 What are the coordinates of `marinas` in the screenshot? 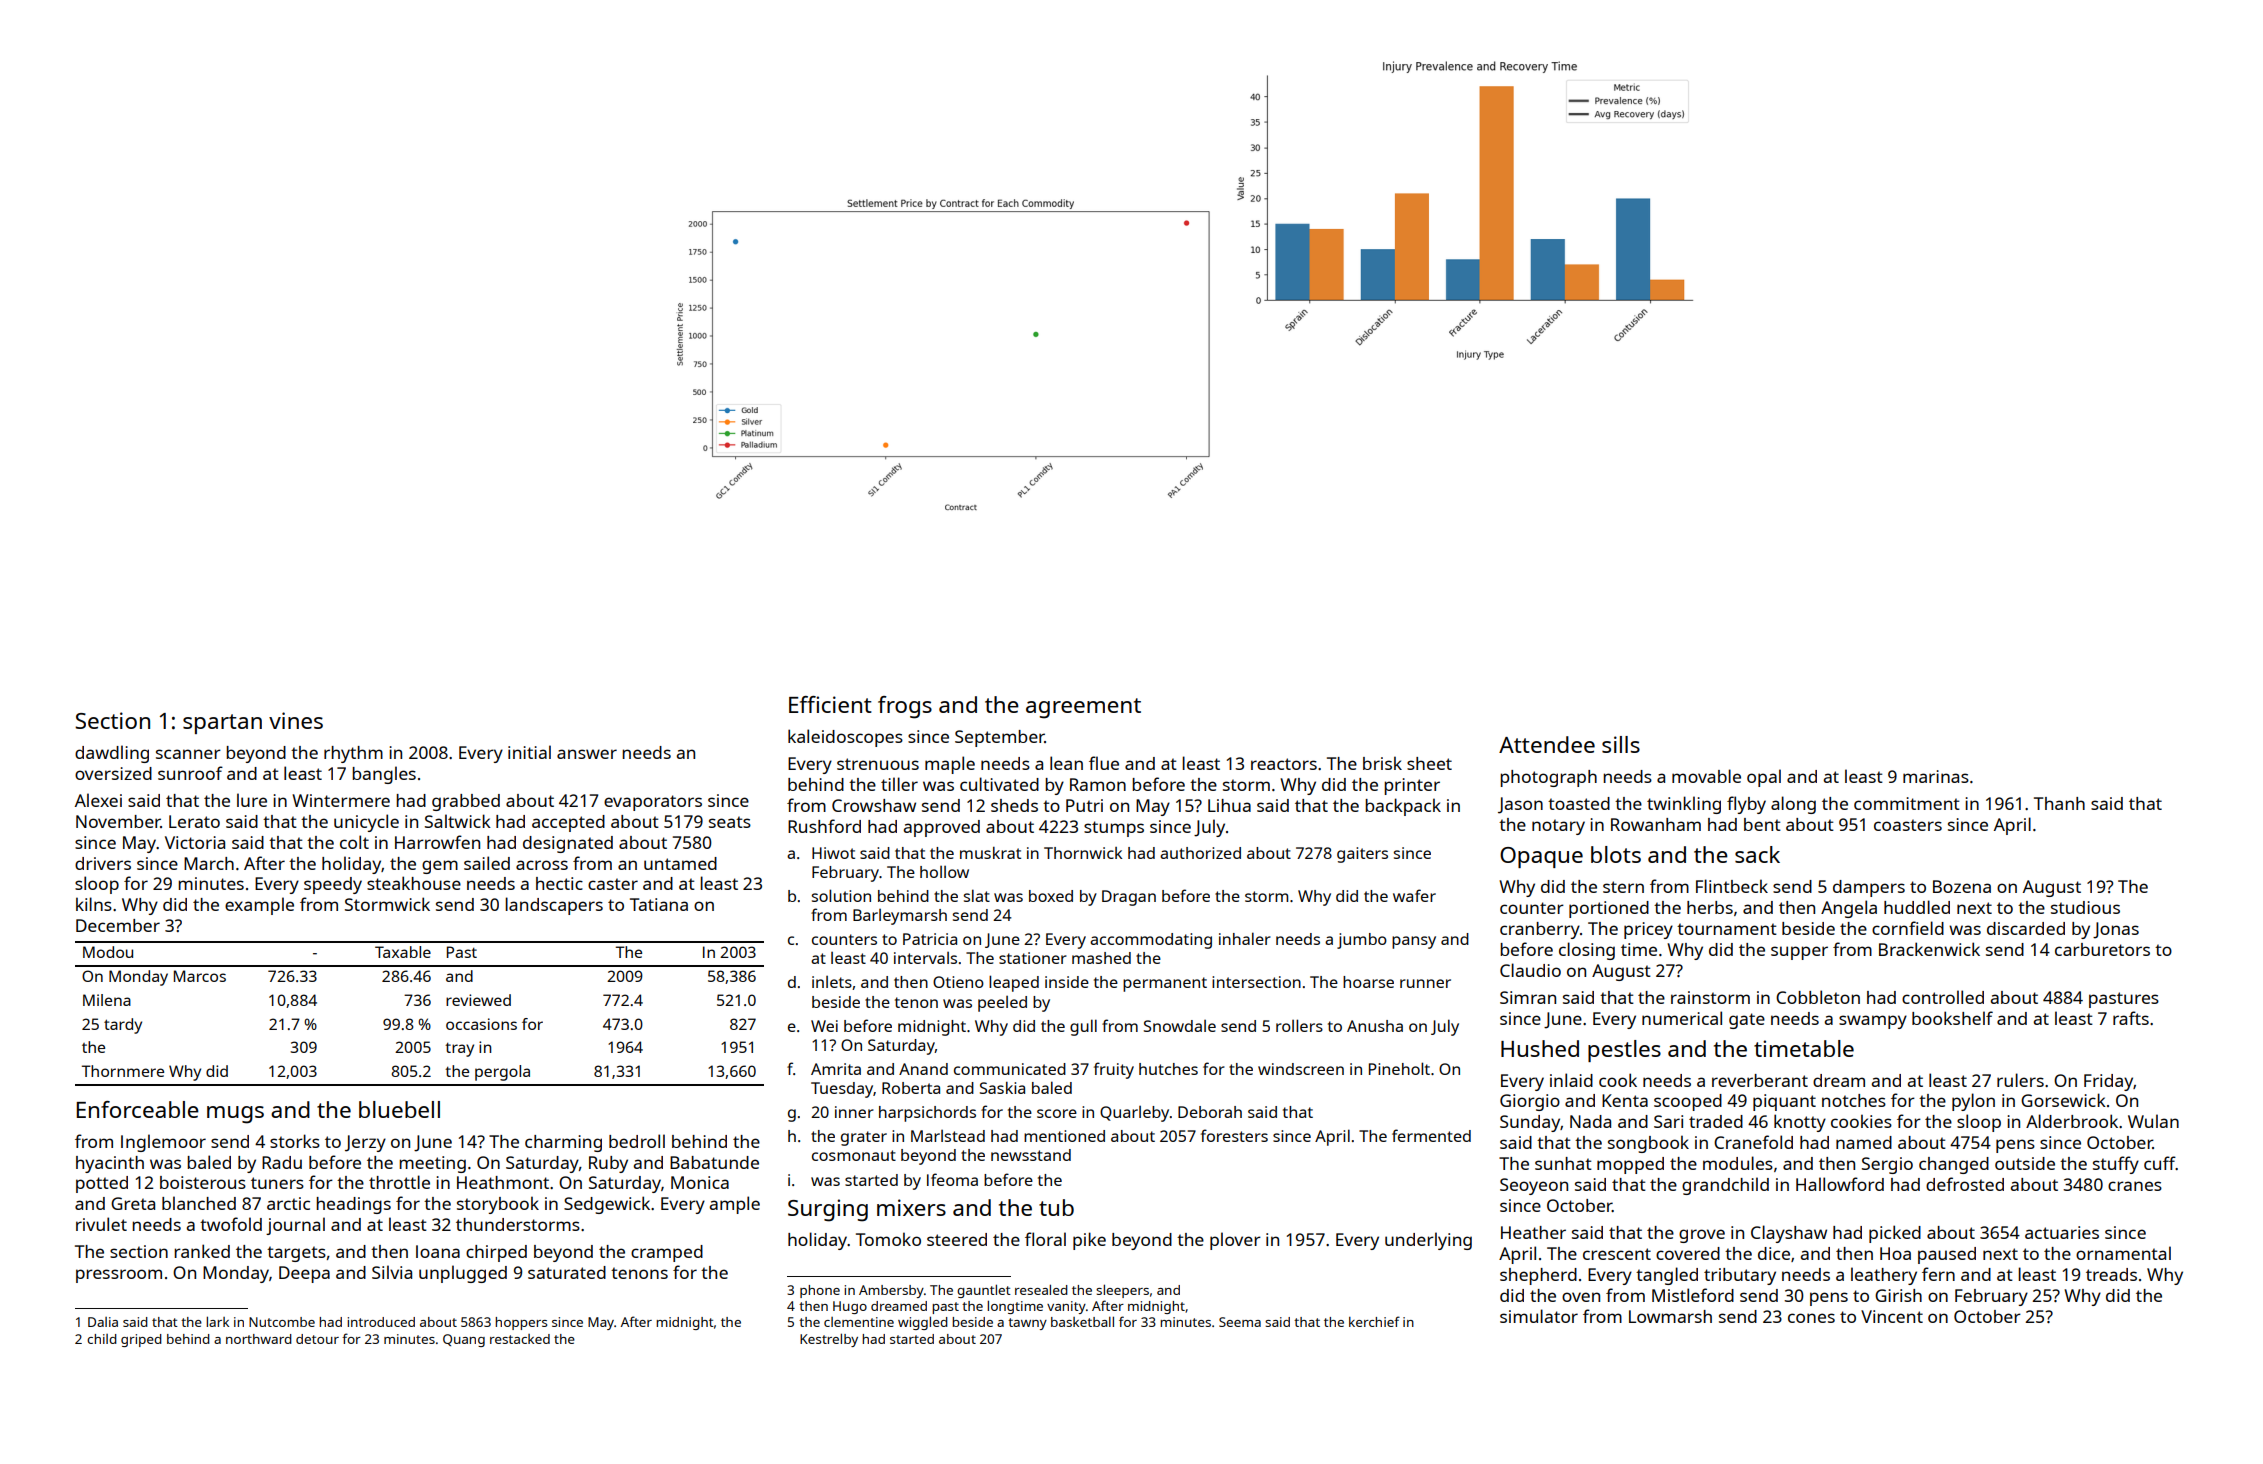 It's located at (1936, 776).
